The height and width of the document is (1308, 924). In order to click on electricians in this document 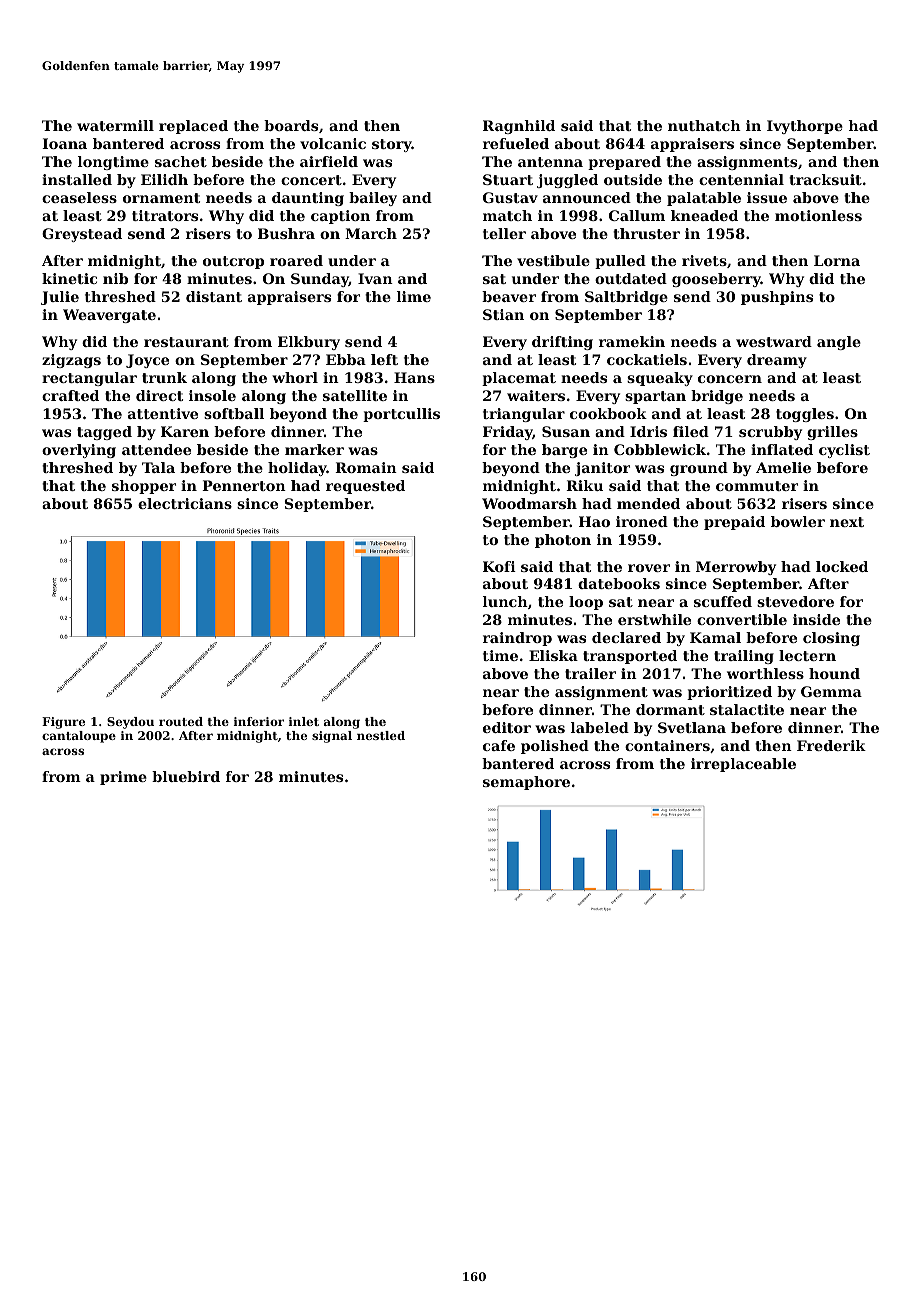, I will do `click(185, 503)`.
